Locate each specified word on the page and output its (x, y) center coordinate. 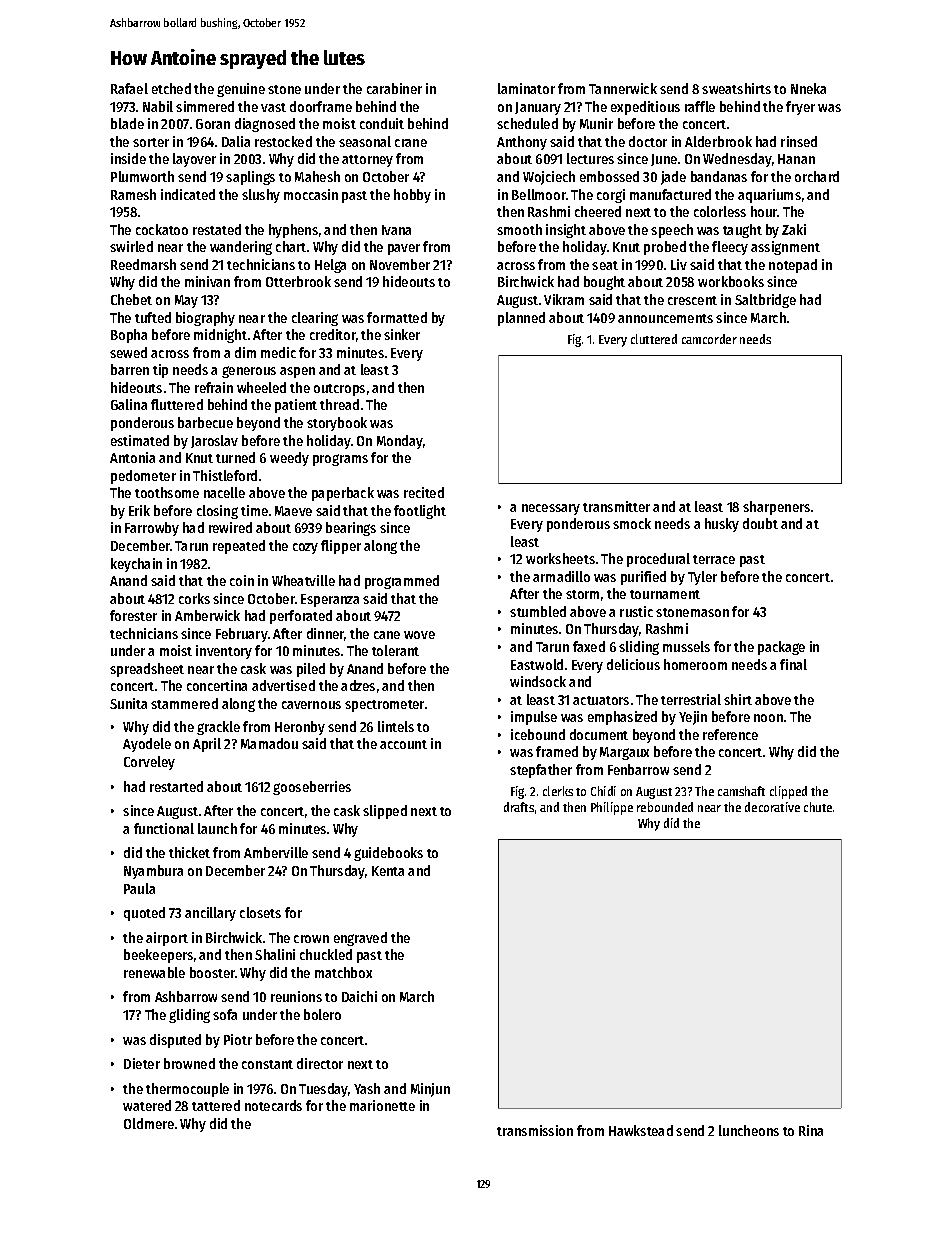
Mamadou (269, 743)
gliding (189, 1016)
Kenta (388, 871)
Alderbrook (718, 141)
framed (557, 751)
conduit (382, 123)
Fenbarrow (638, 769)
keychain (136, 565)
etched (171, 88)
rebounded (665, 807)
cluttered (654, 339)
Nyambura (153, 872)
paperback (343, 494)
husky (722, 525)
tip (160, 371)
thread (339, 404)
